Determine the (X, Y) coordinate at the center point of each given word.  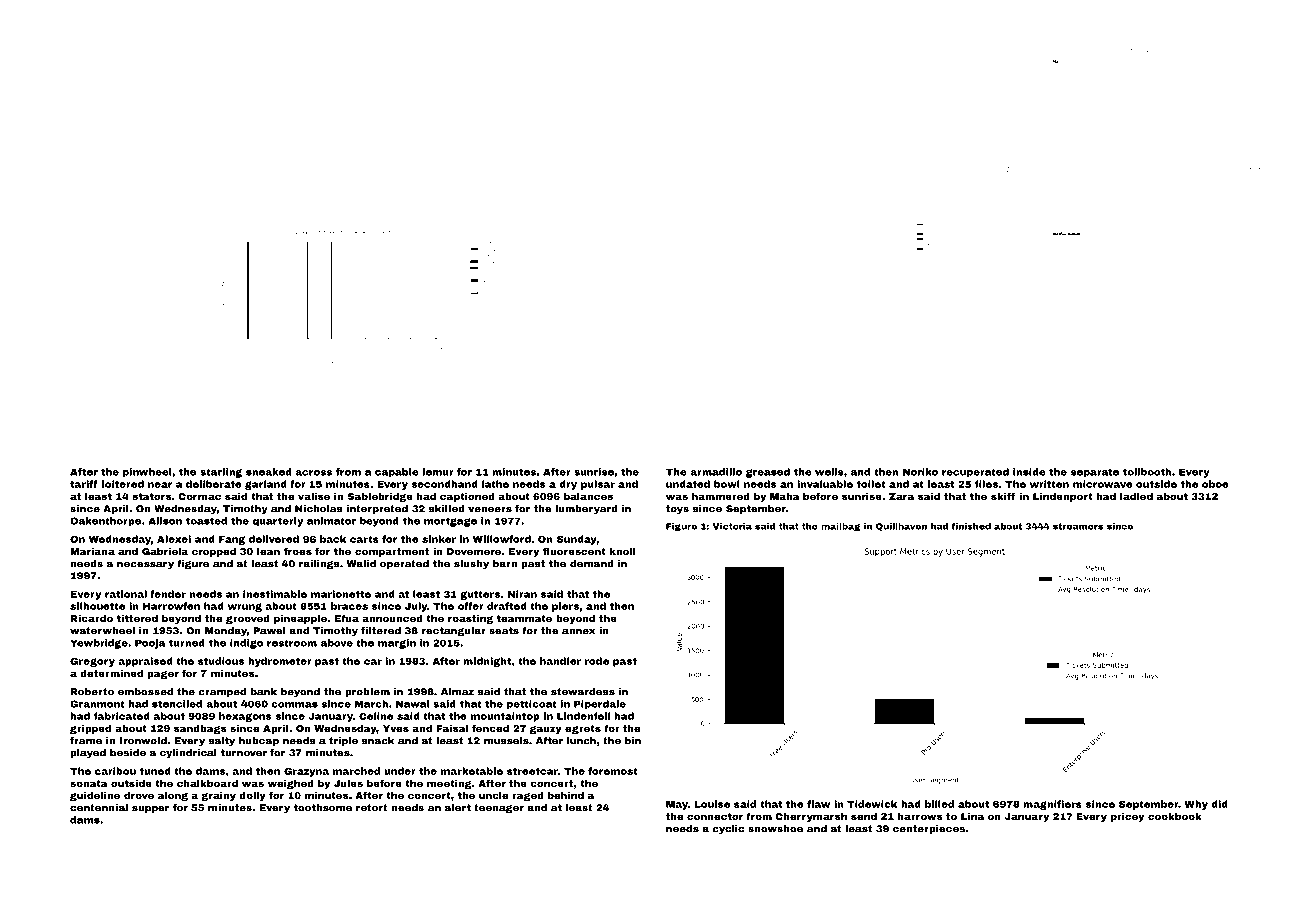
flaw (818, 804)
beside (128, 753)
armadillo (716, 472)
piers (565, 607)
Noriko (920, 472)
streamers (1078, 526)
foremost (613, 771)
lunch (581, 741)
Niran (522, 594)
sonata (89, 783)
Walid (361, 564)
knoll (622, 551)
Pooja (150, 644)
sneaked (269, 472)
